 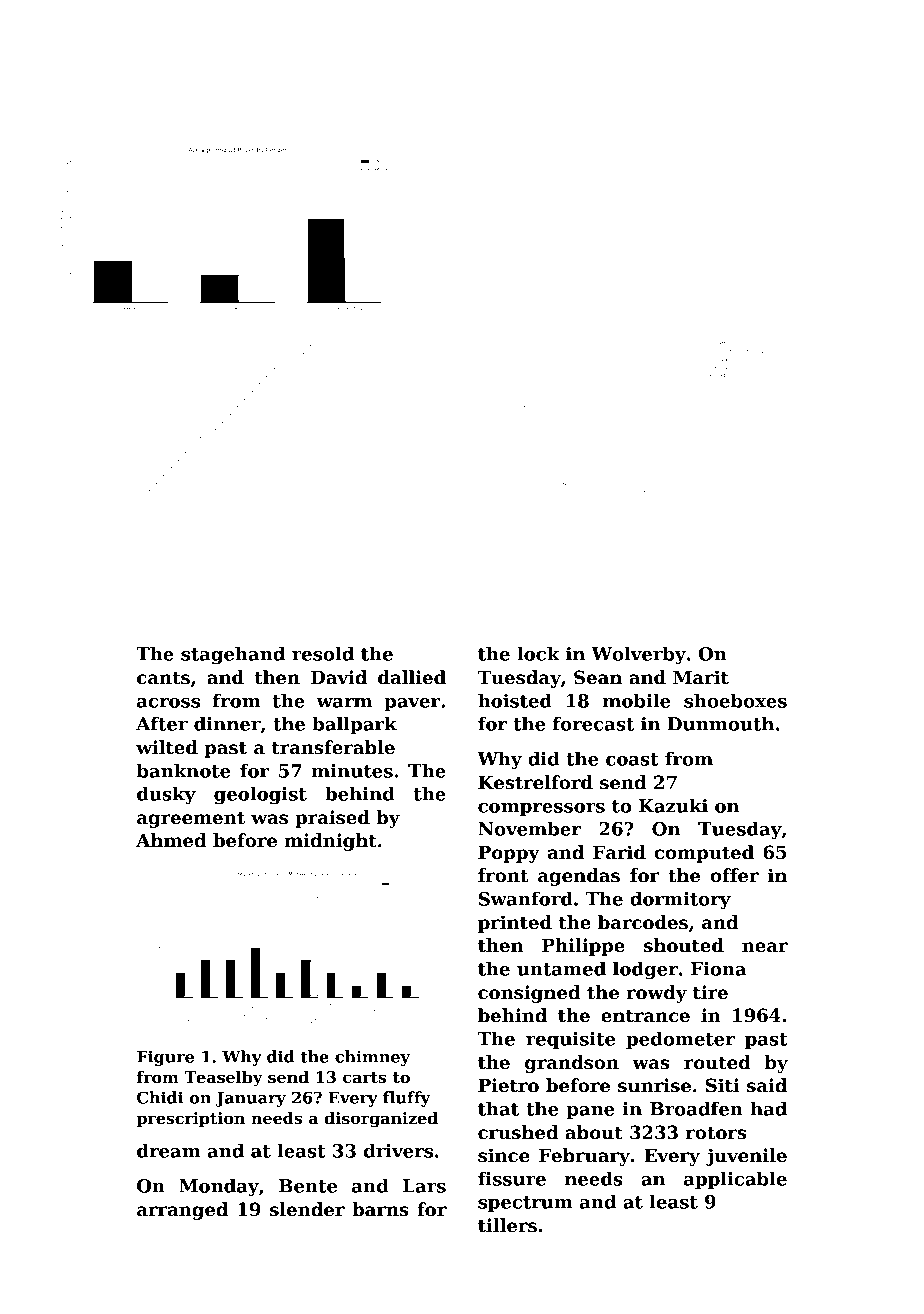 What do you see at coordinates (735, 1180) in the screenshot?
I see `applicable` at bounding box center [735, 1180].
